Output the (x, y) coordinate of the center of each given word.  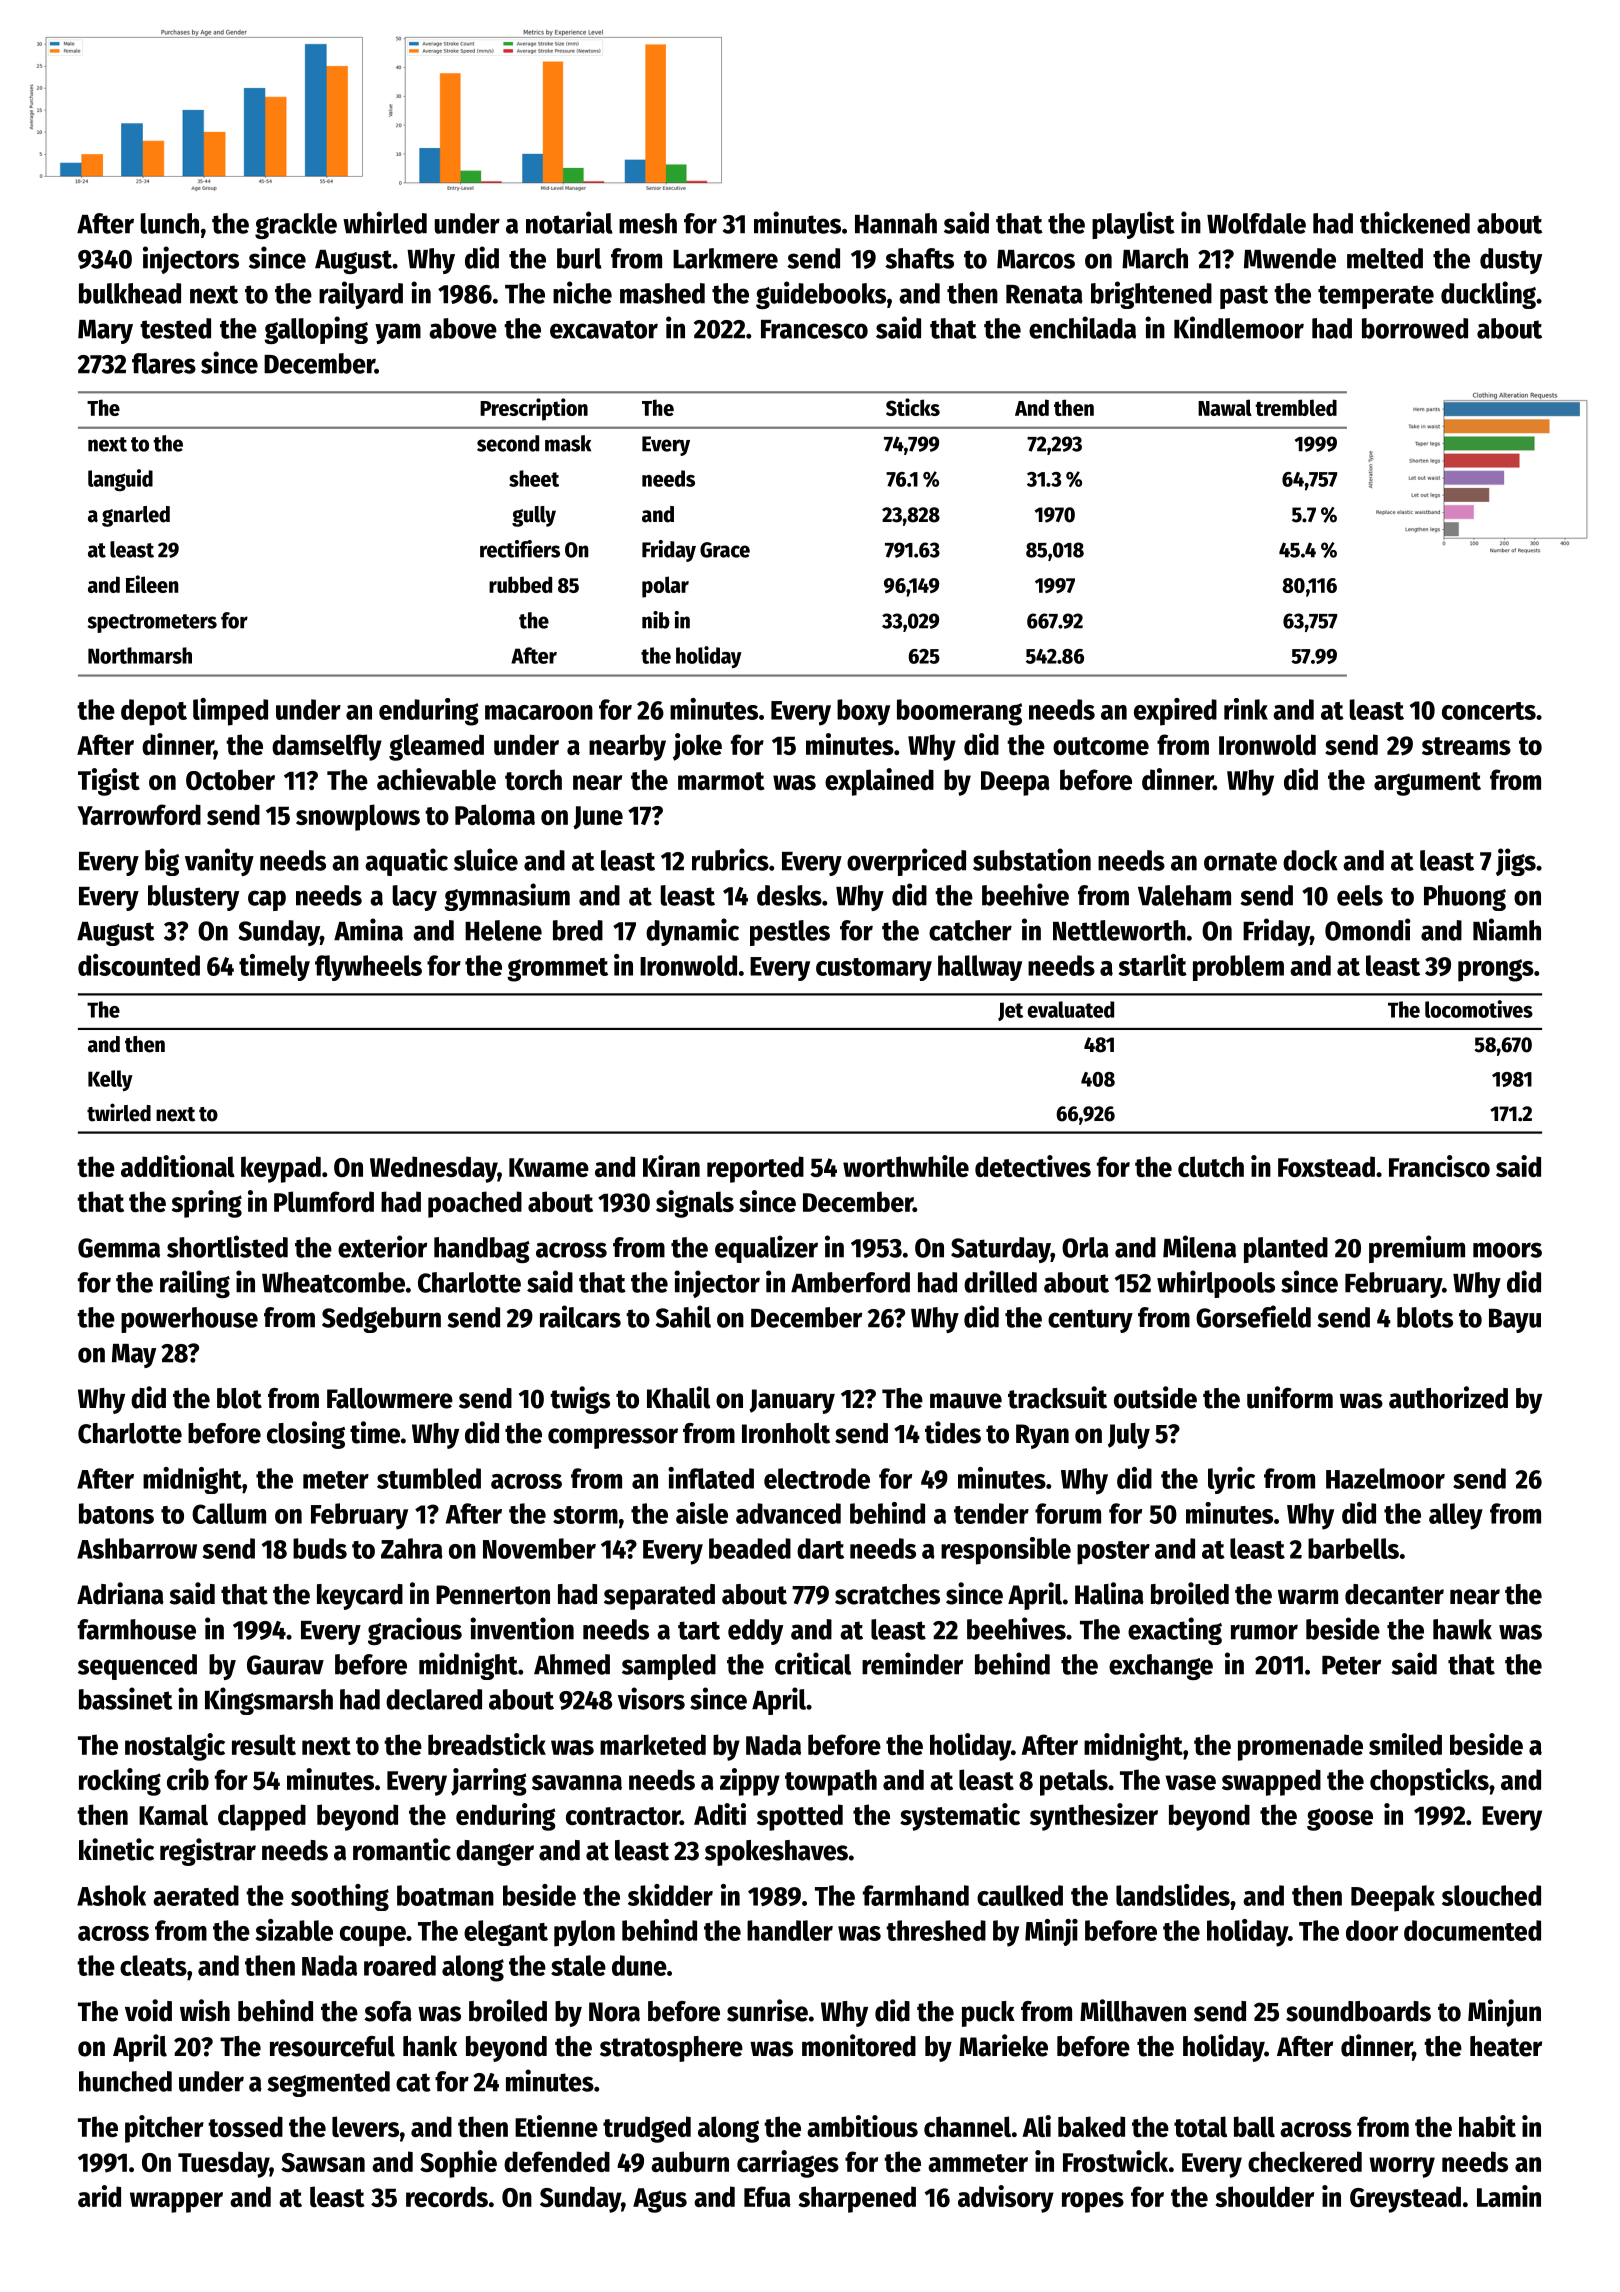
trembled (1296, 407)
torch (533, 779)
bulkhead (130, 293)
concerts (1489, 711)
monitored (859, 2045)
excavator (604, 329)
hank (430, 2046)
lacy (415, 898)
